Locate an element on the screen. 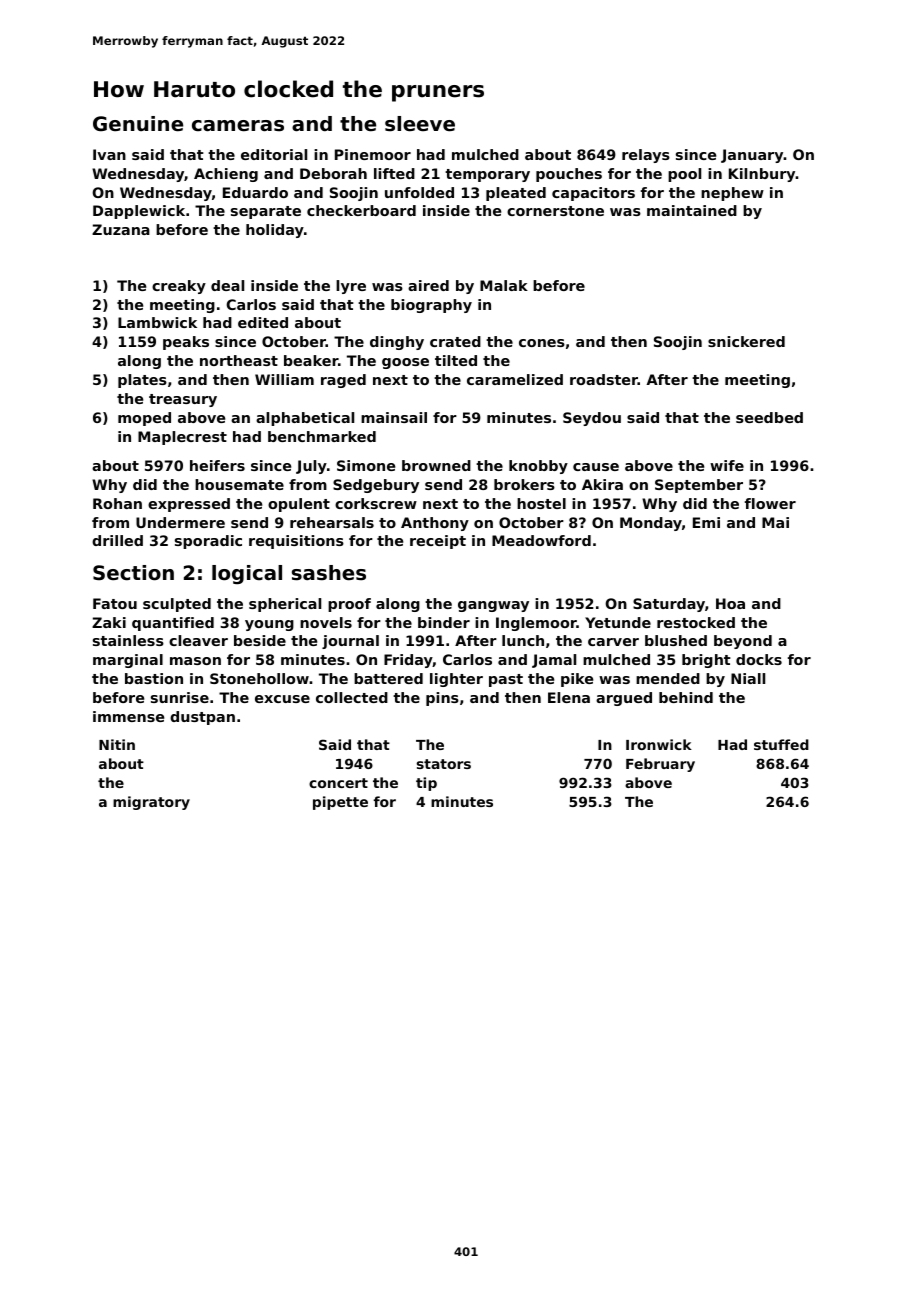 The width and height of the screenshot is (908, 1316). stuffed is located at coordinates (781, 744).
